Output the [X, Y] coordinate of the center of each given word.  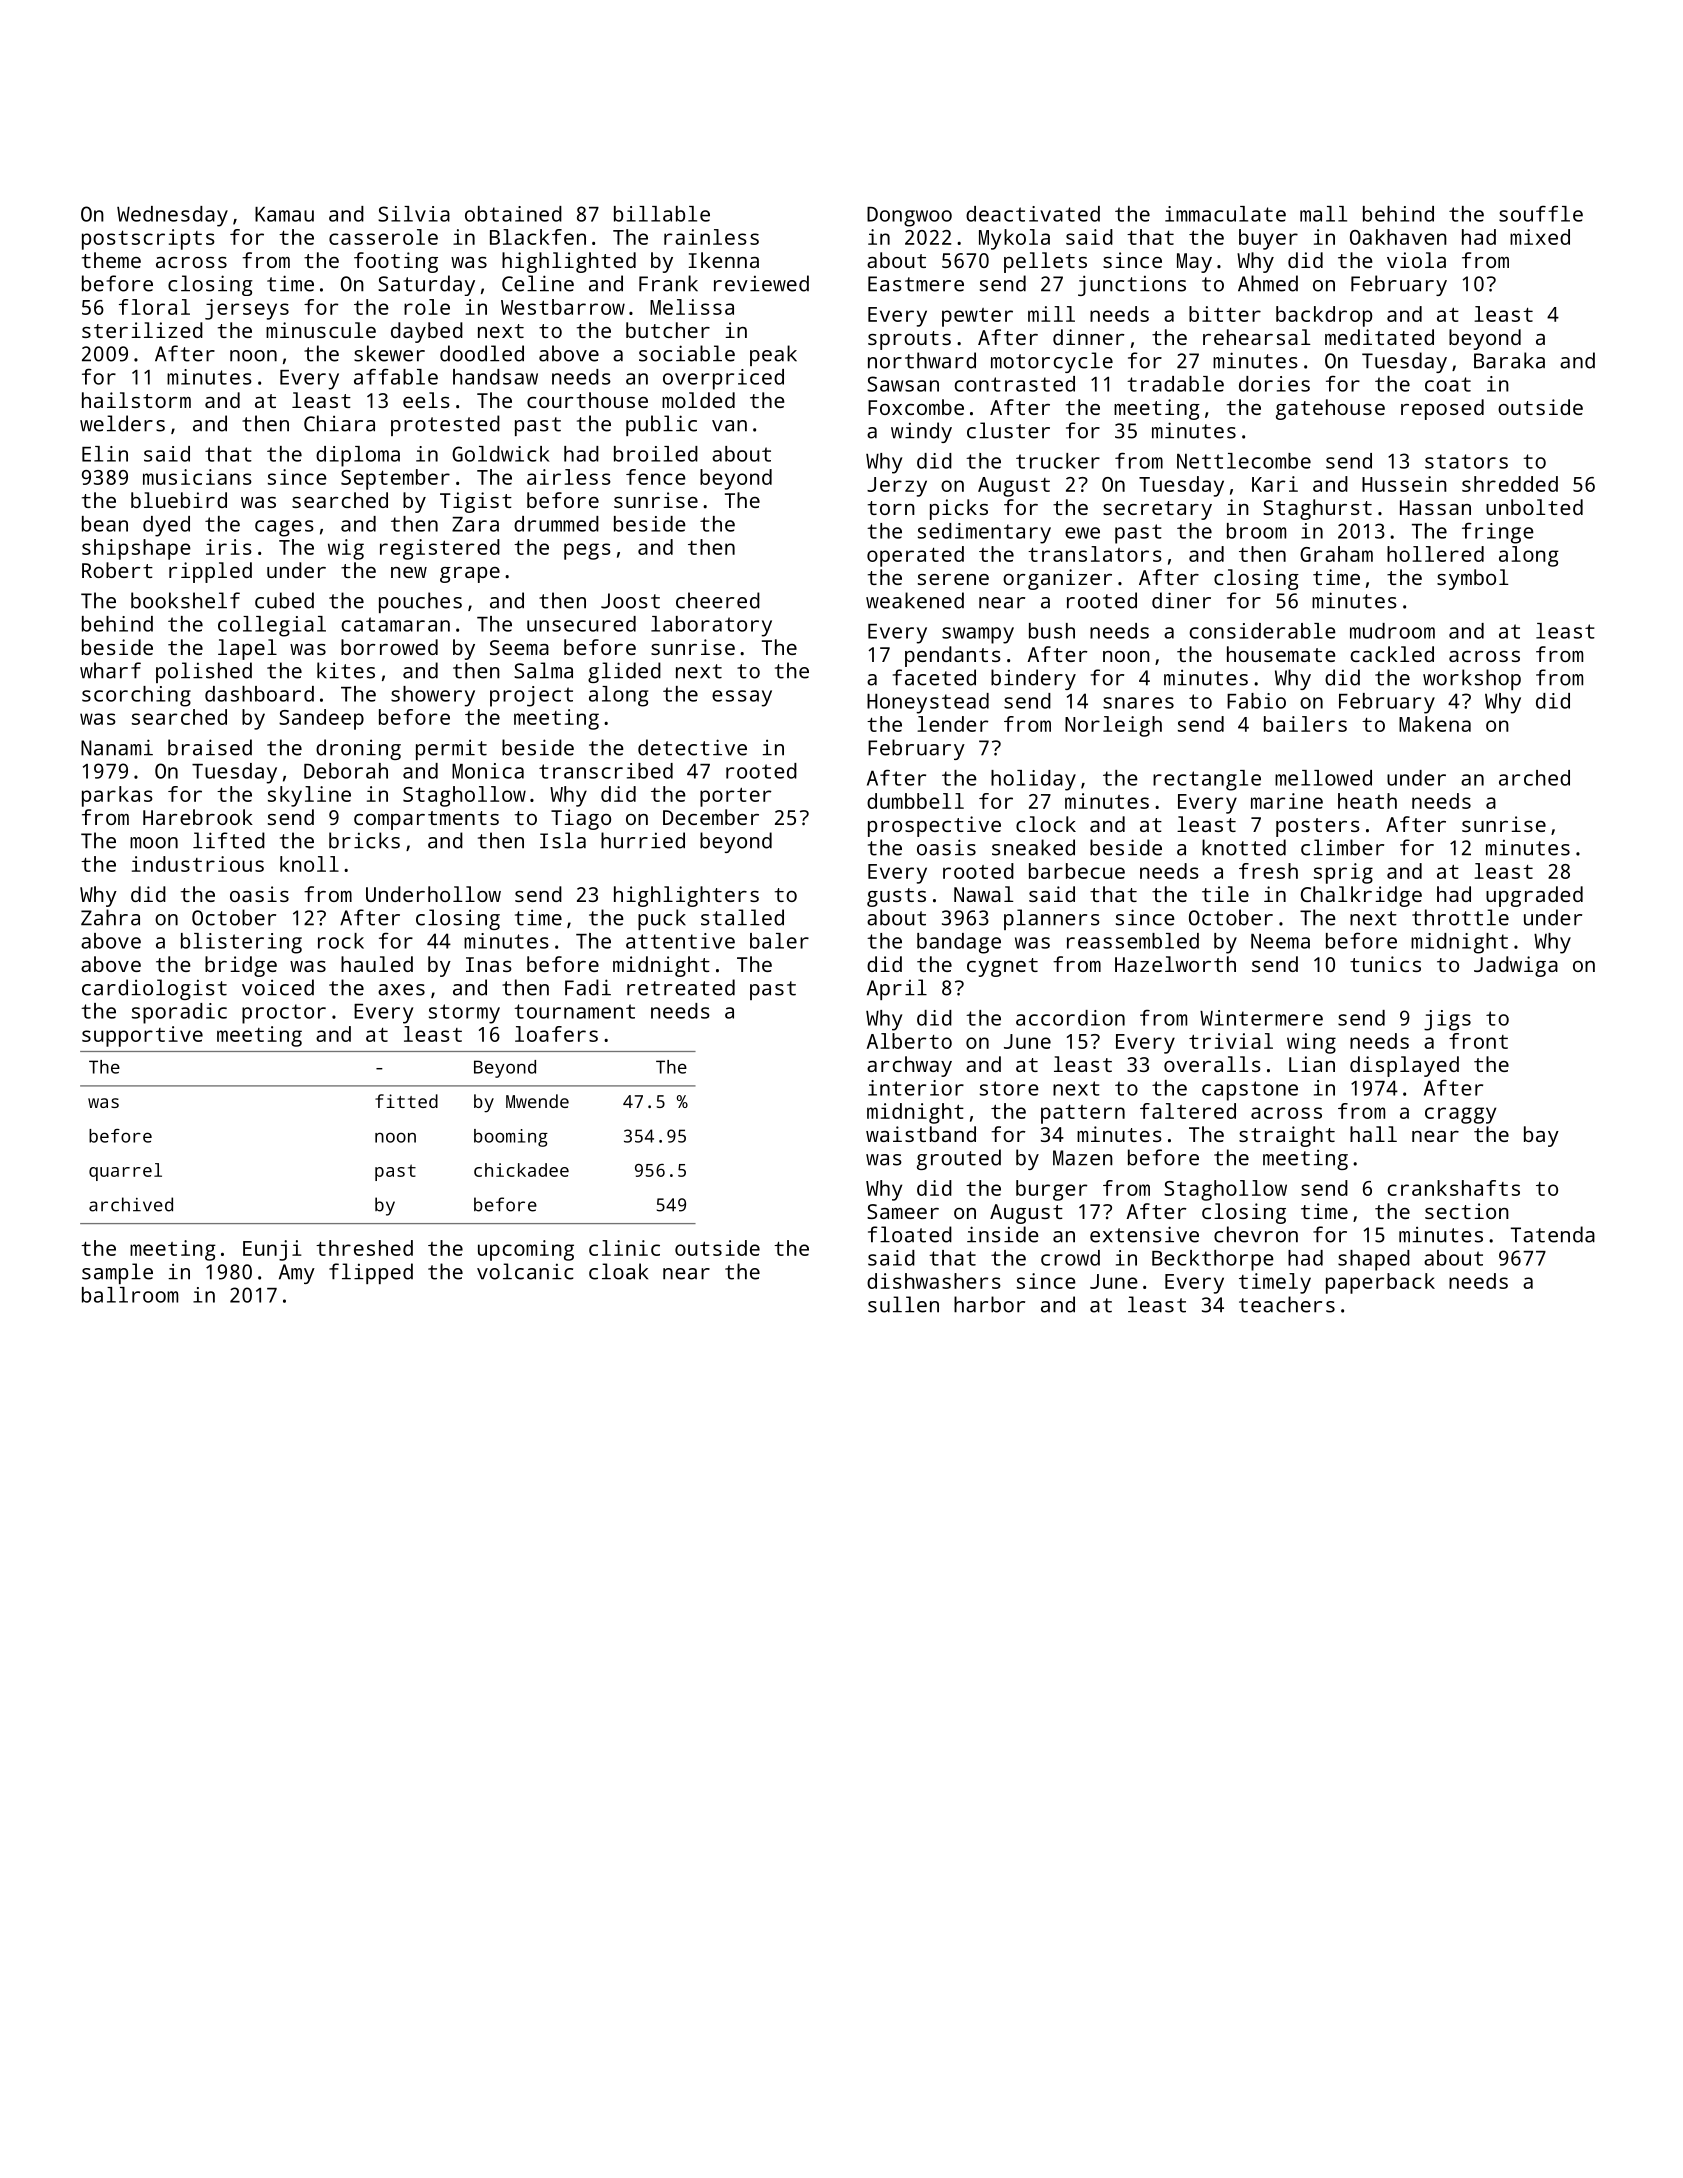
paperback [1380, 1283]
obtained [513, 214]
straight [1287, 1136]
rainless [711, 237]
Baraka [1509, 360]
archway [909, 1066]
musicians [197, 477]
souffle [1541, 213]
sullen [903, 1304]
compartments [426, 820]
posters [1318, 827]
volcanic [525, 1271]
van [729, 426]
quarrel [125, 1172]
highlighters [686, 896]
